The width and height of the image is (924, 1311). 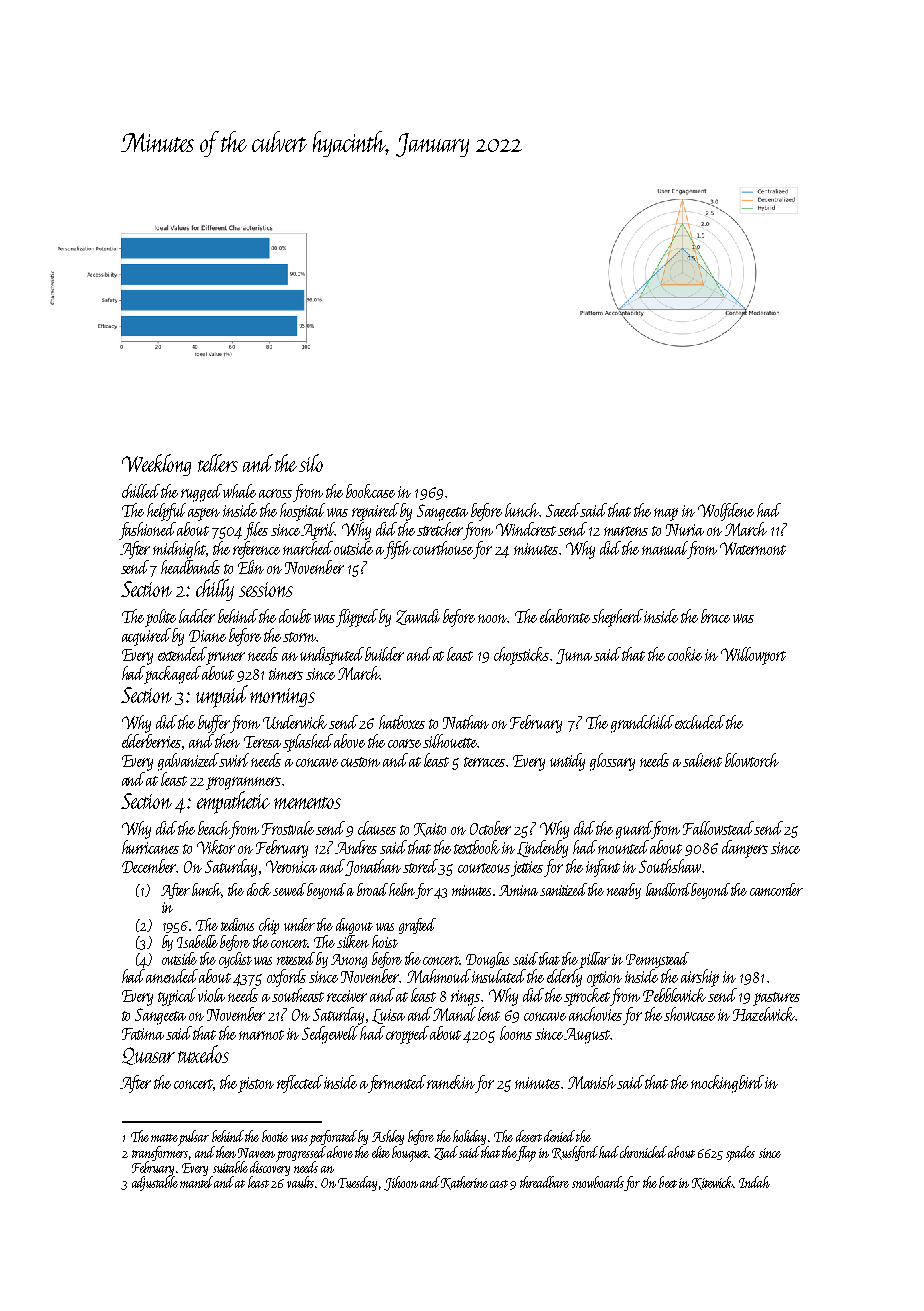 I want to click on cast, so click(x=499, y=1184).
